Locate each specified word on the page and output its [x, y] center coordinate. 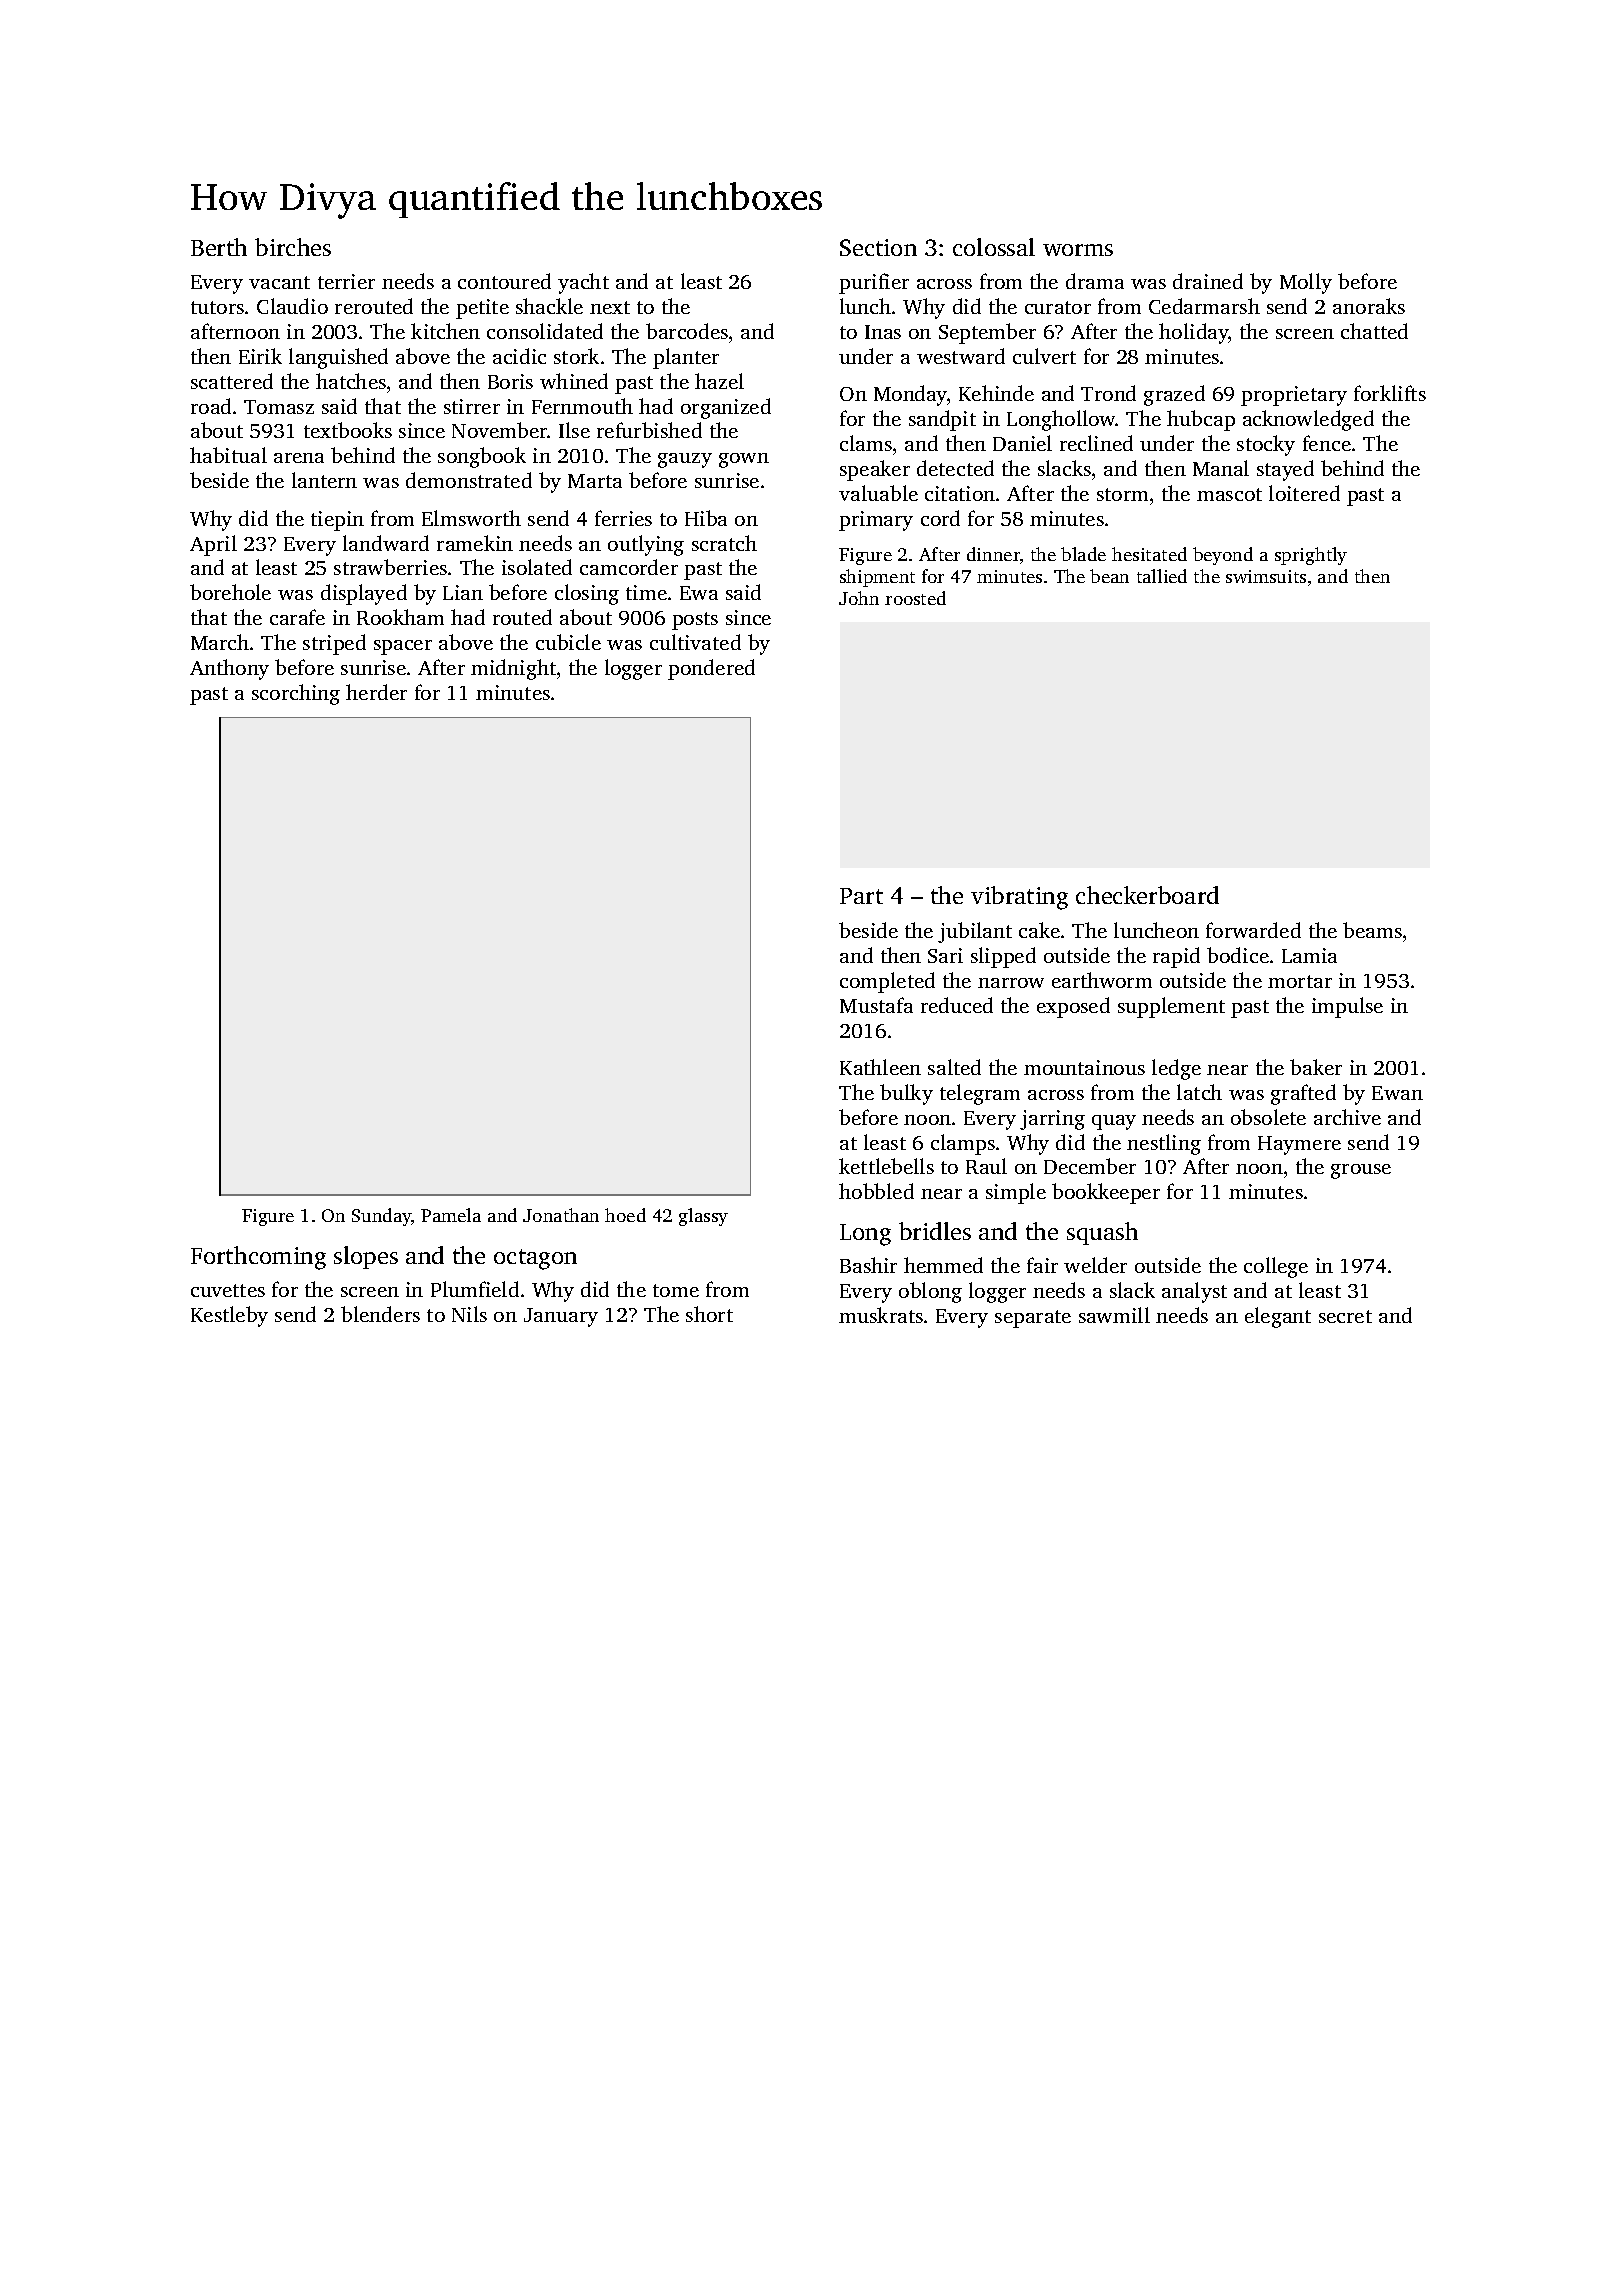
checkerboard [1147, 895]
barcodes [687, 331]
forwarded [1253, 930]
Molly [1306, 283]
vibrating [1019, 898]
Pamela [451, 1215]
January [561, 1317]
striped [334, 644]
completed [887, 982]
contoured [504, 281]
